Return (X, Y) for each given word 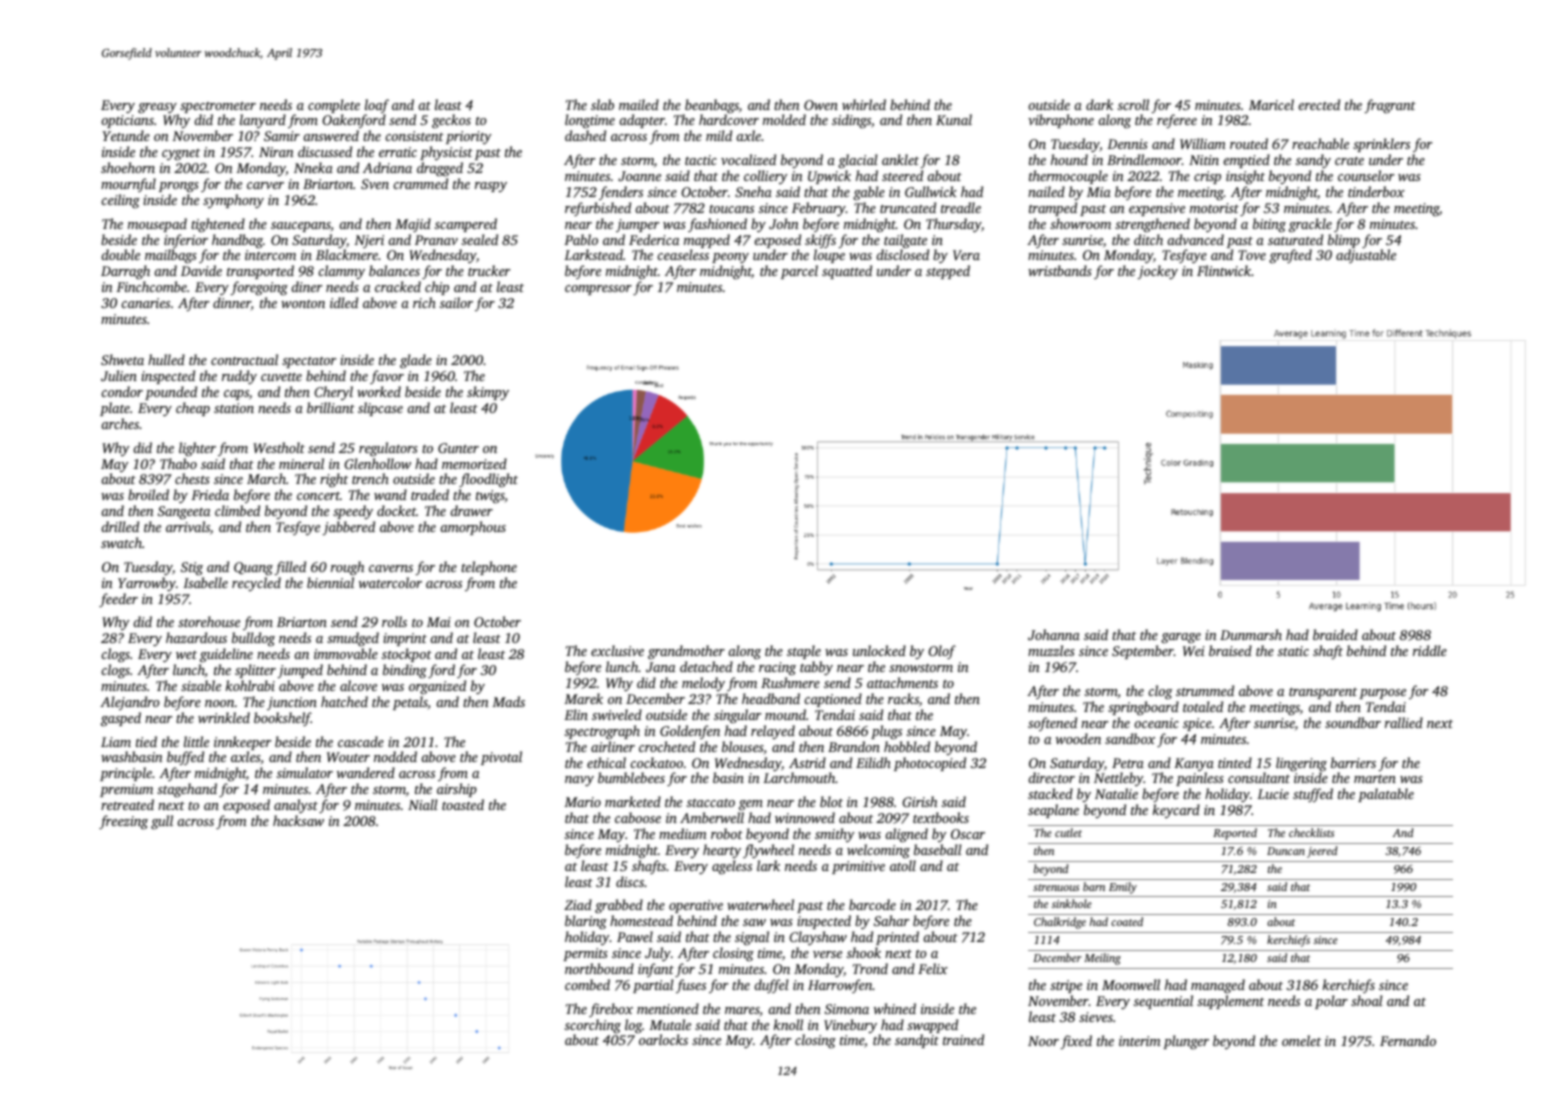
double (120, 254)
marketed (633, 801)
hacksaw (298, 820)
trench (370, 478)
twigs (490, 497)
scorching (593, 1026)
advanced (1196, 239)
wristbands (1060, 270)
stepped (948, 272)
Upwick (829, 177)
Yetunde (126, 135)
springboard (1143, 708)
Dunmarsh (1251, 634)
